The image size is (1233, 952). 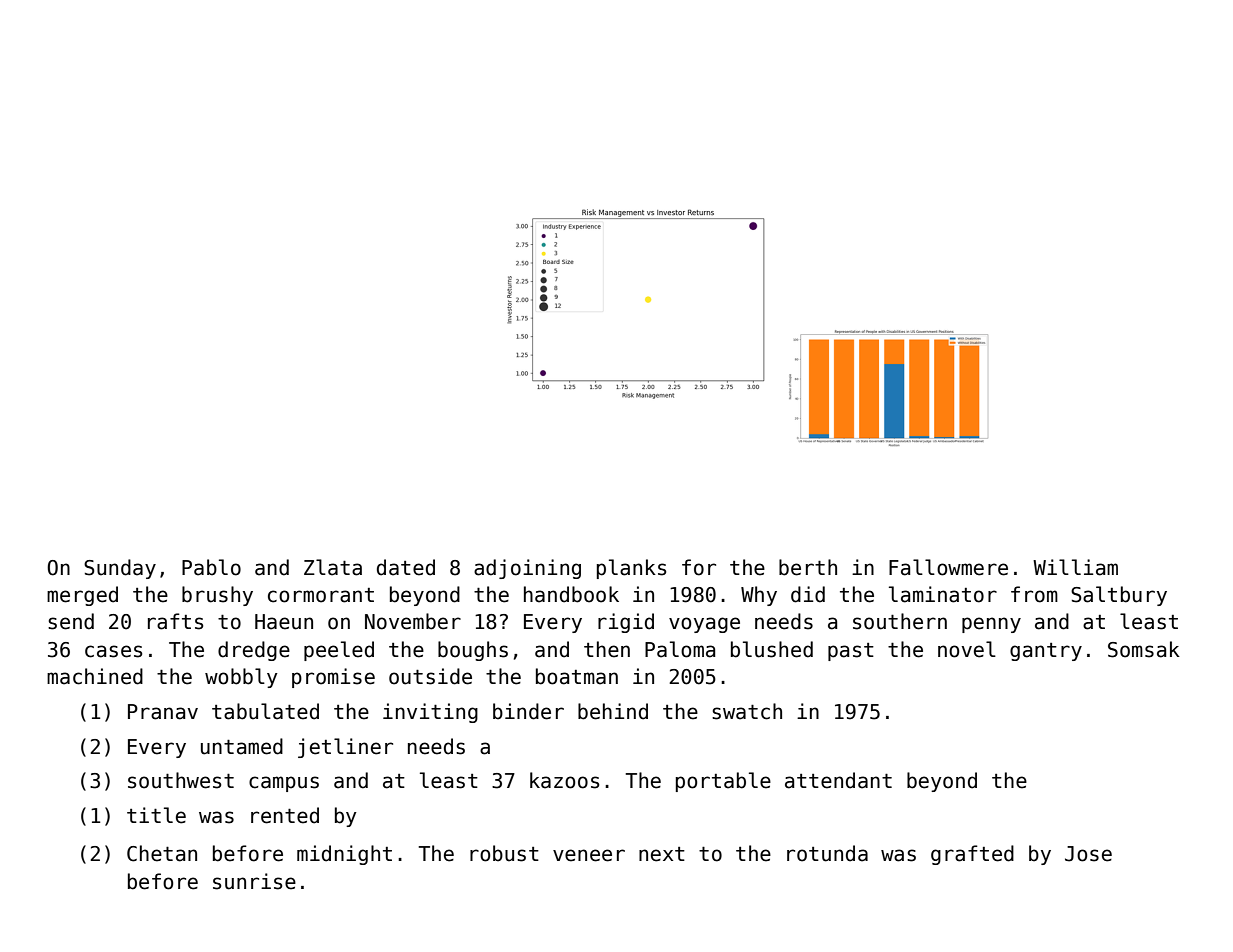 I want to click on kazoos, so click(x=564, y=780).
